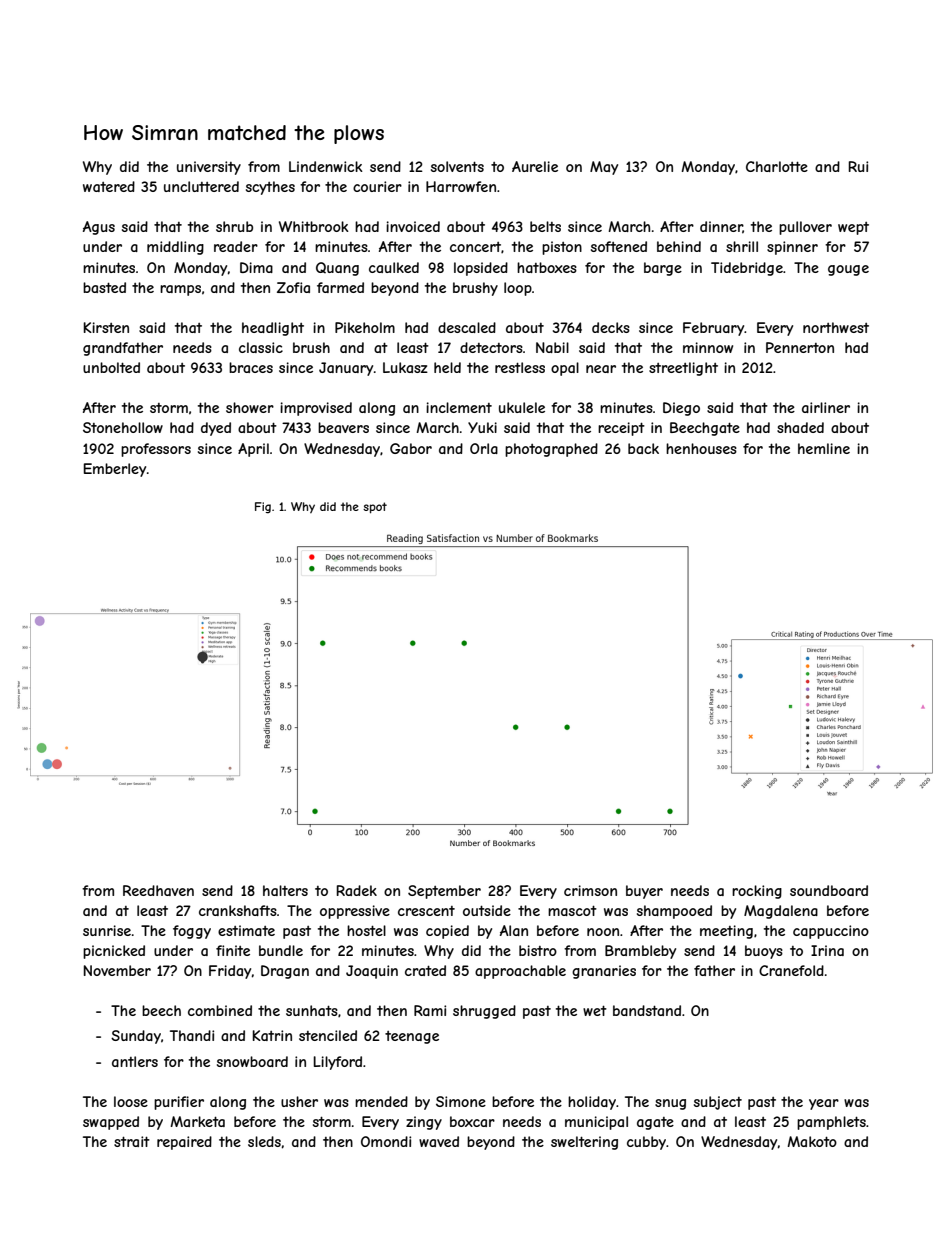 The image size is (952, 1233). I want to click on strait, so click(132, 1141).
